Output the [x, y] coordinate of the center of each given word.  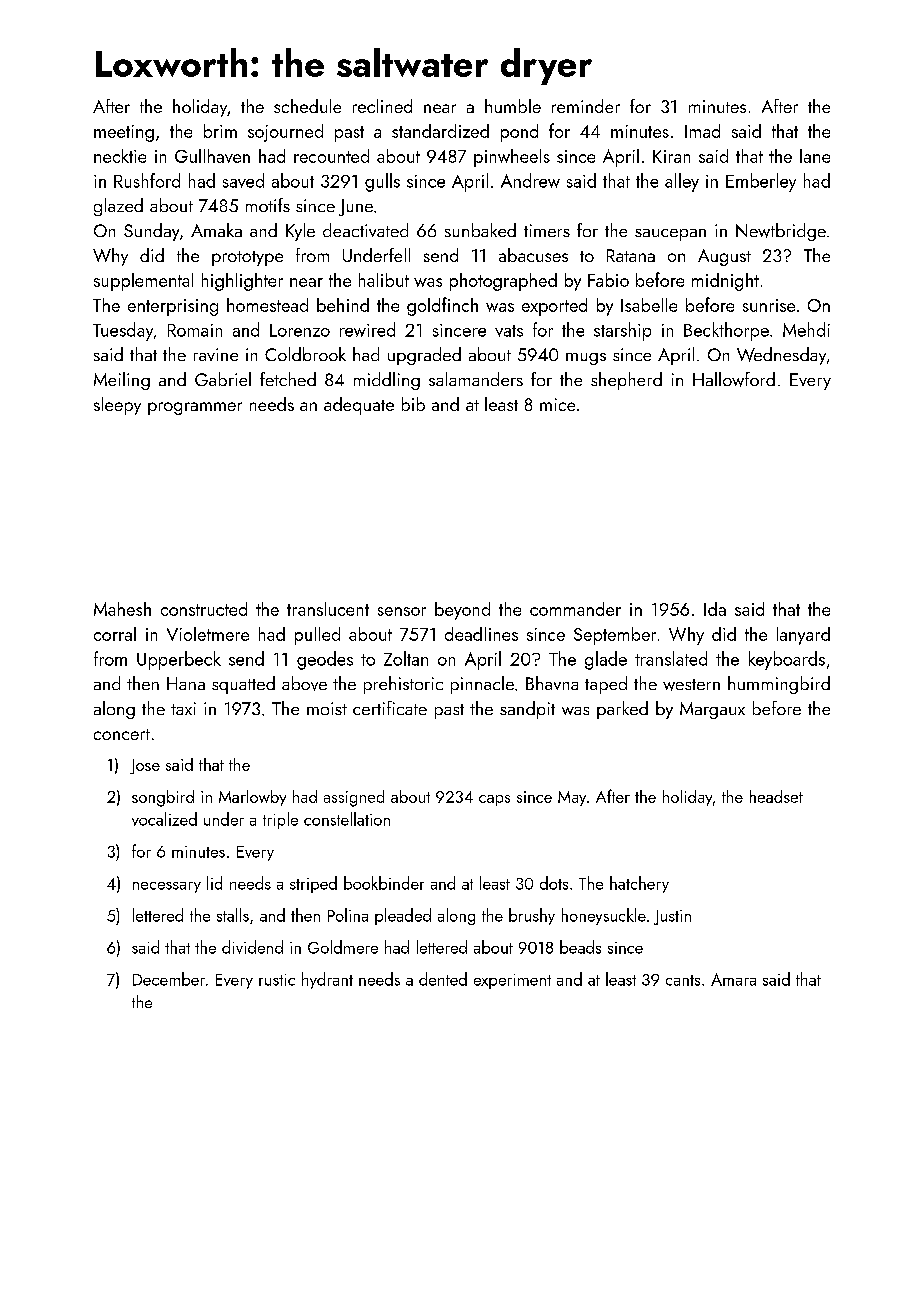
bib [413, 404]
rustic [277, 980]
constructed [204, 609]
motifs [268, 205]
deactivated [365, 230]
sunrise [769, 305]
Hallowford [734, 379]
